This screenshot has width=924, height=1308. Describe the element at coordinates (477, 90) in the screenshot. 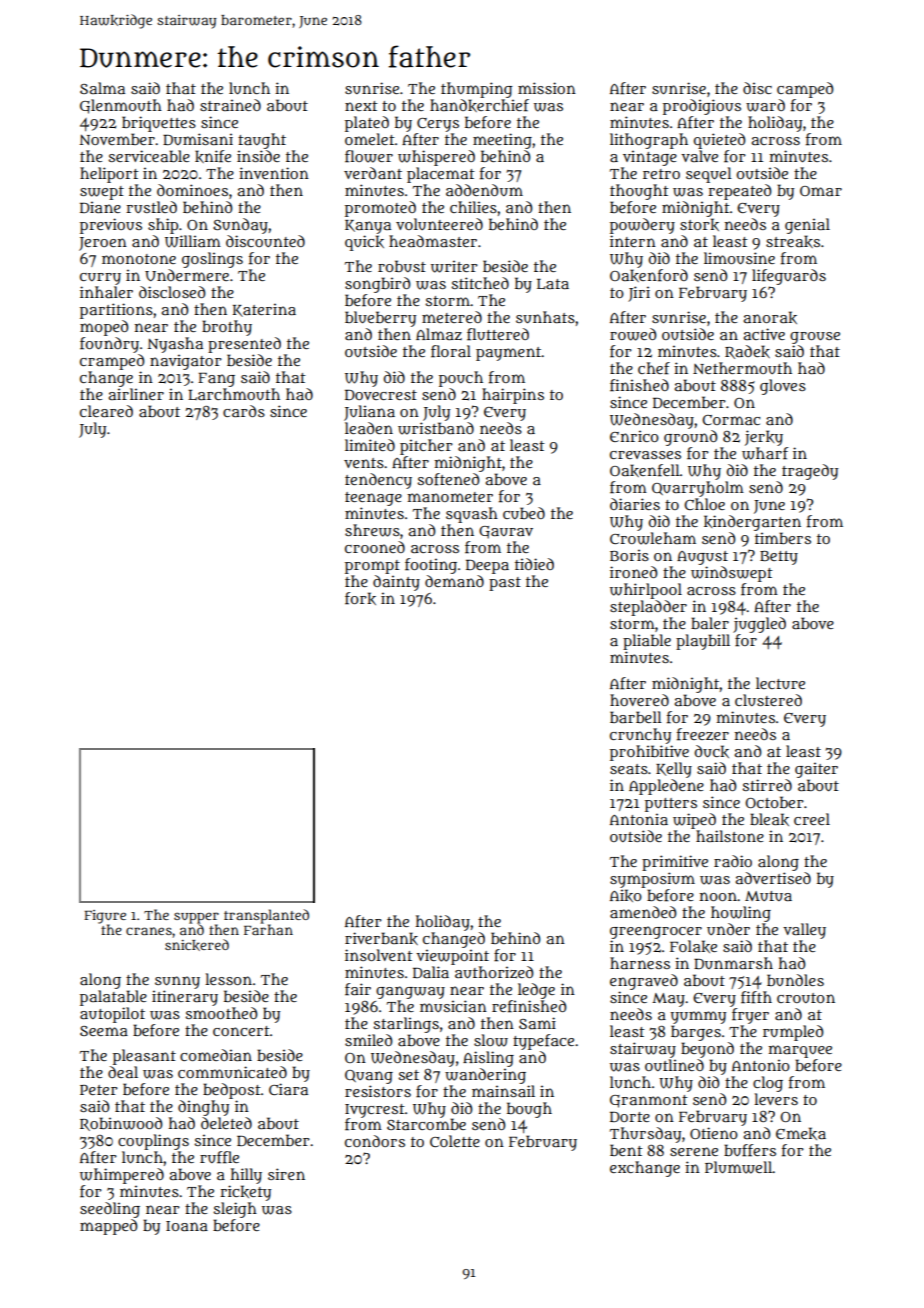

I see `thumping` at that location.
